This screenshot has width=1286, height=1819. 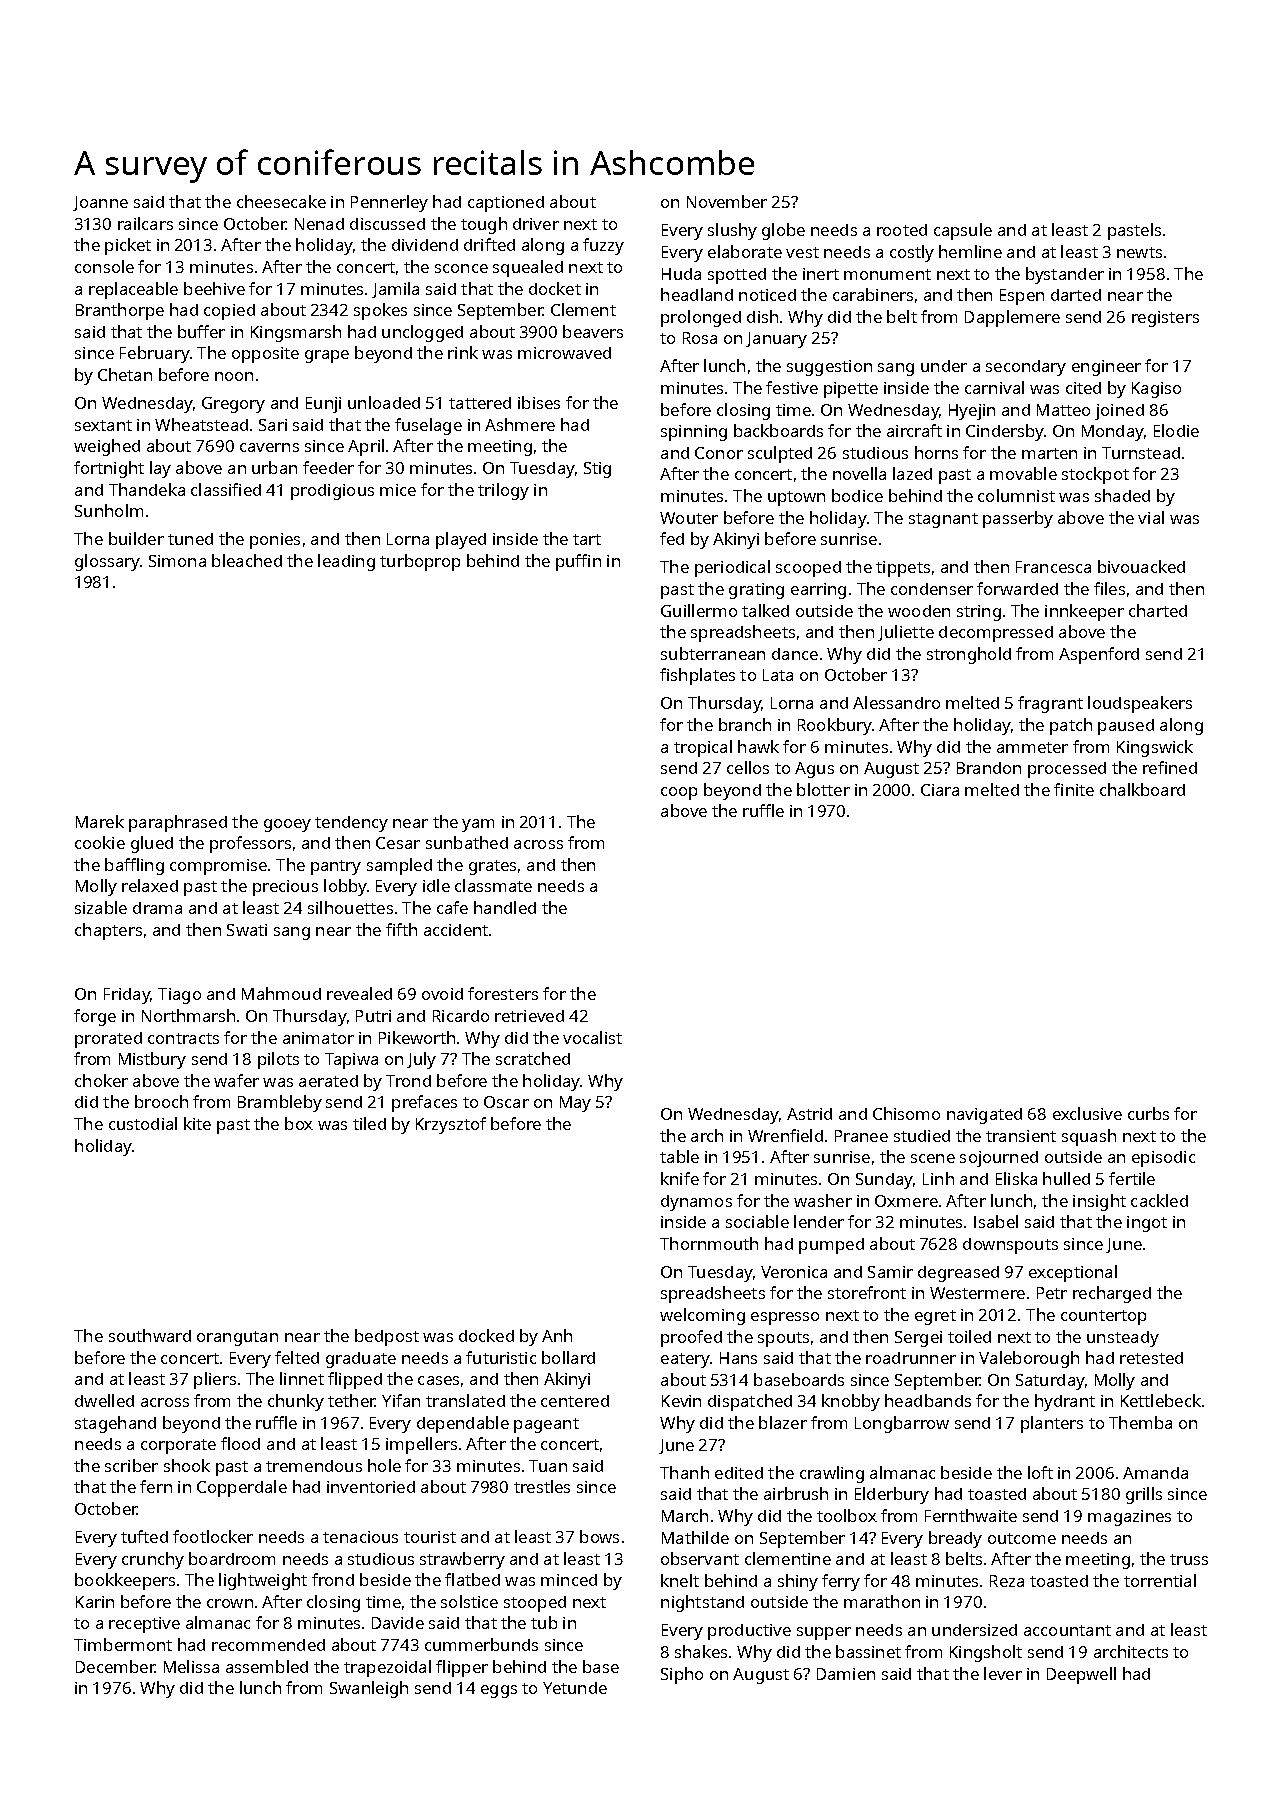 What do you see at coordinates (1081, 1675) in the screenshot?
I see `Deepwell` at bounding box center [1081, 1675].
